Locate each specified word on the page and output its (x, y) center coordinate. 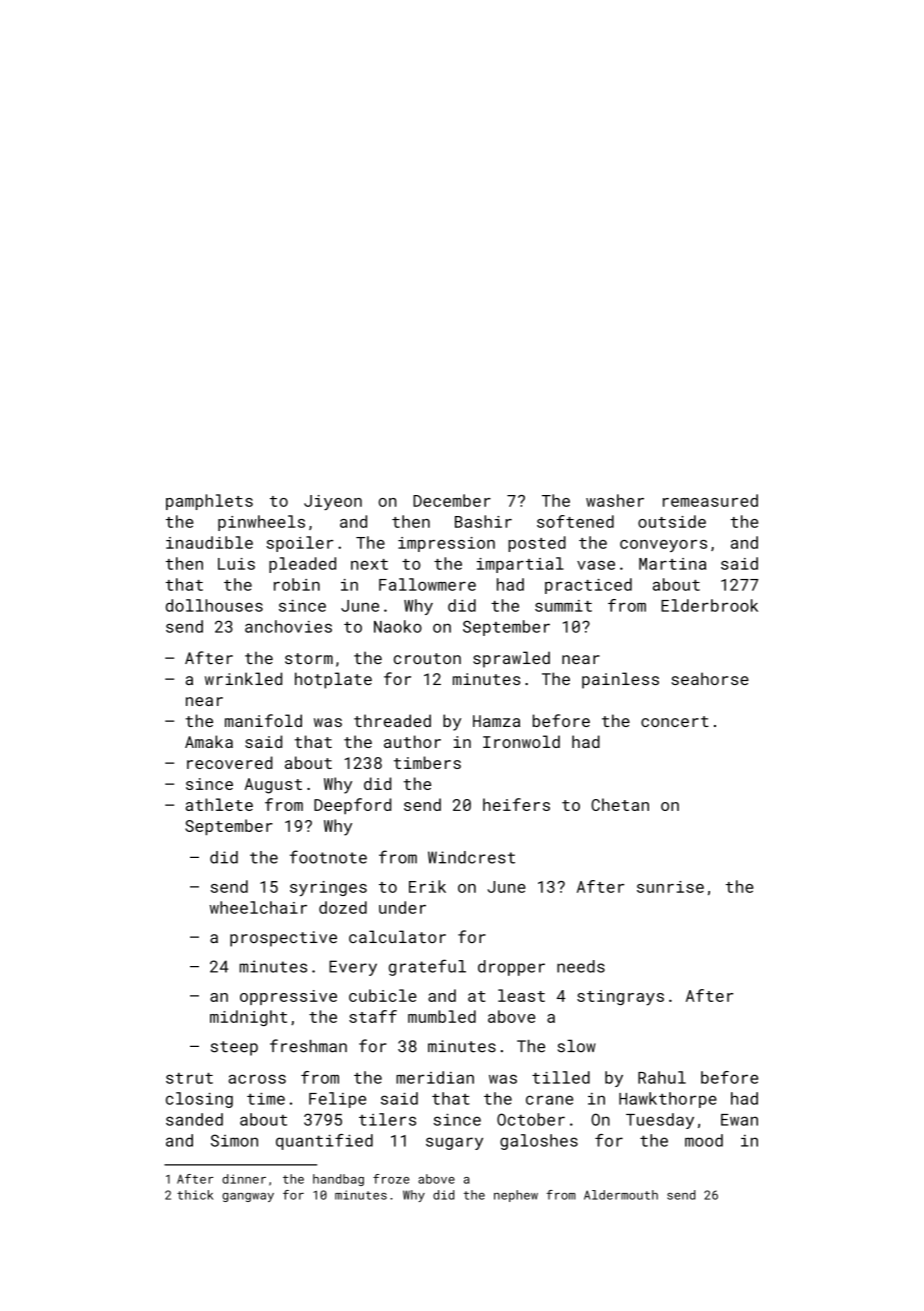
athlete (219, 804)
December (452, 500)
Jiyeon (333, 502)
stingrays (620, 998)
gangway (248, 1197)
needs (581, 966)
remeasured (710, 500)
